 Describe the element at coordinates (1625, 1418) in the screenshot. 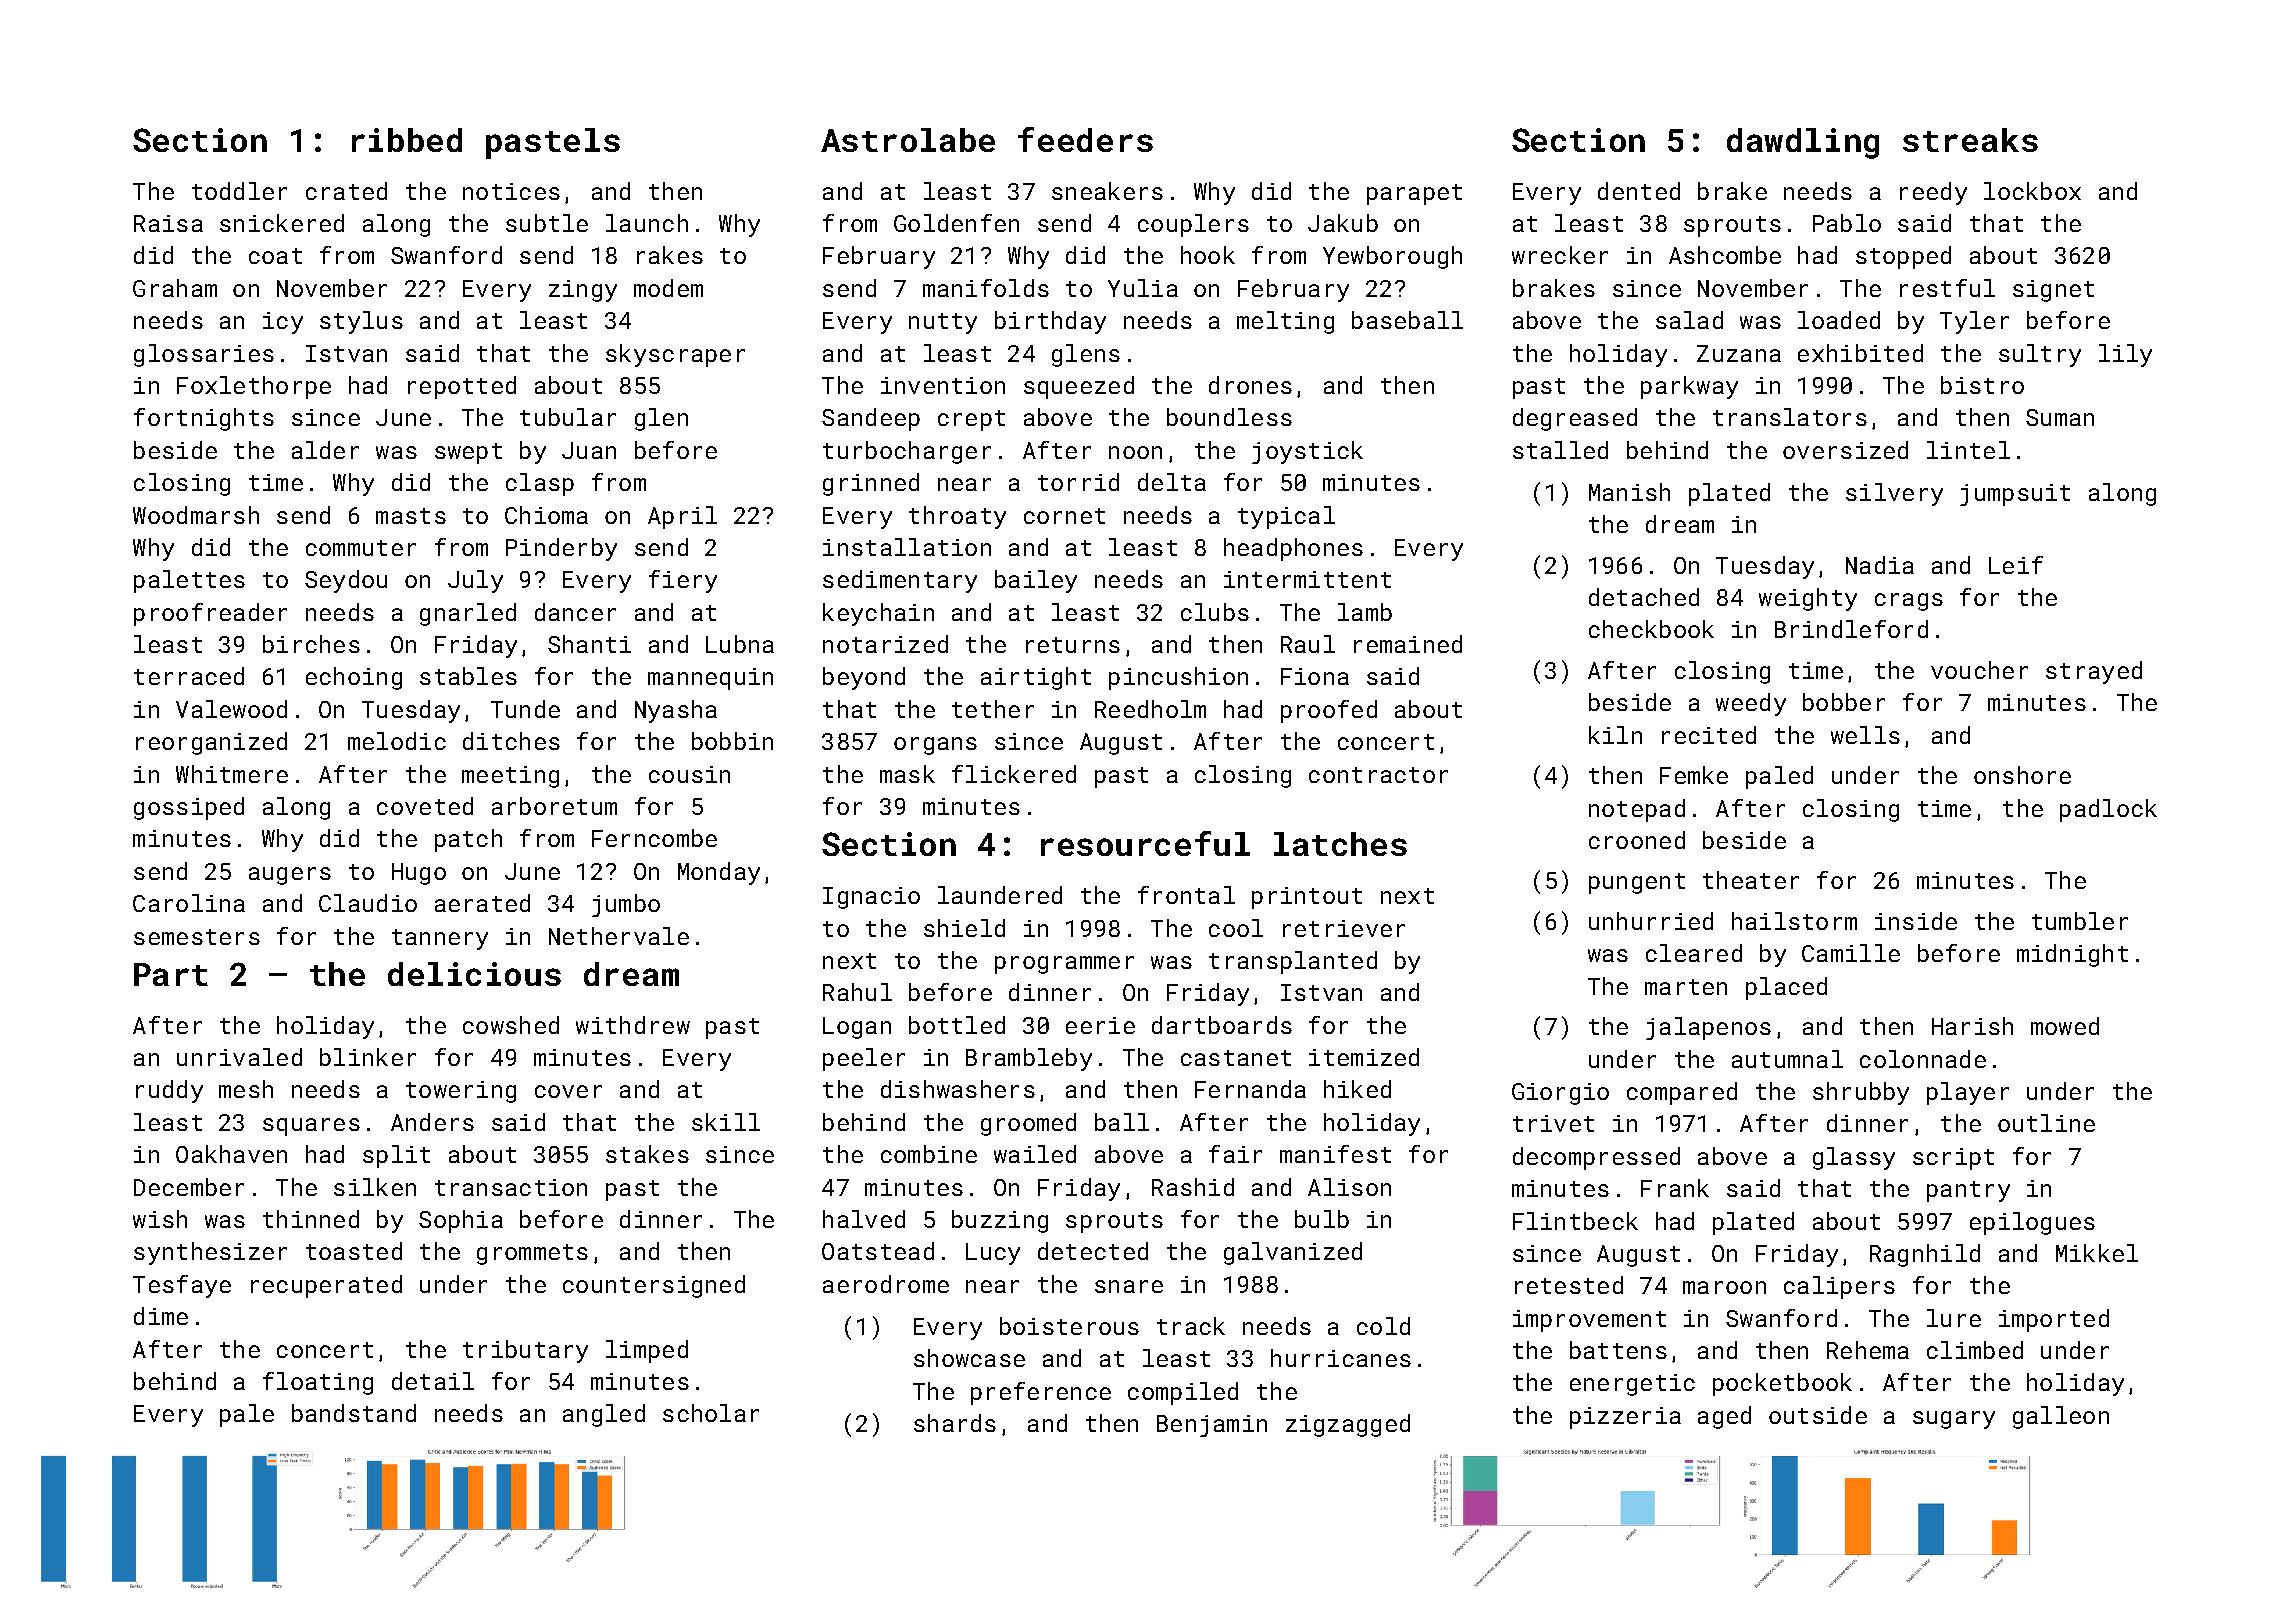

I see `pizzeria` at that location.
